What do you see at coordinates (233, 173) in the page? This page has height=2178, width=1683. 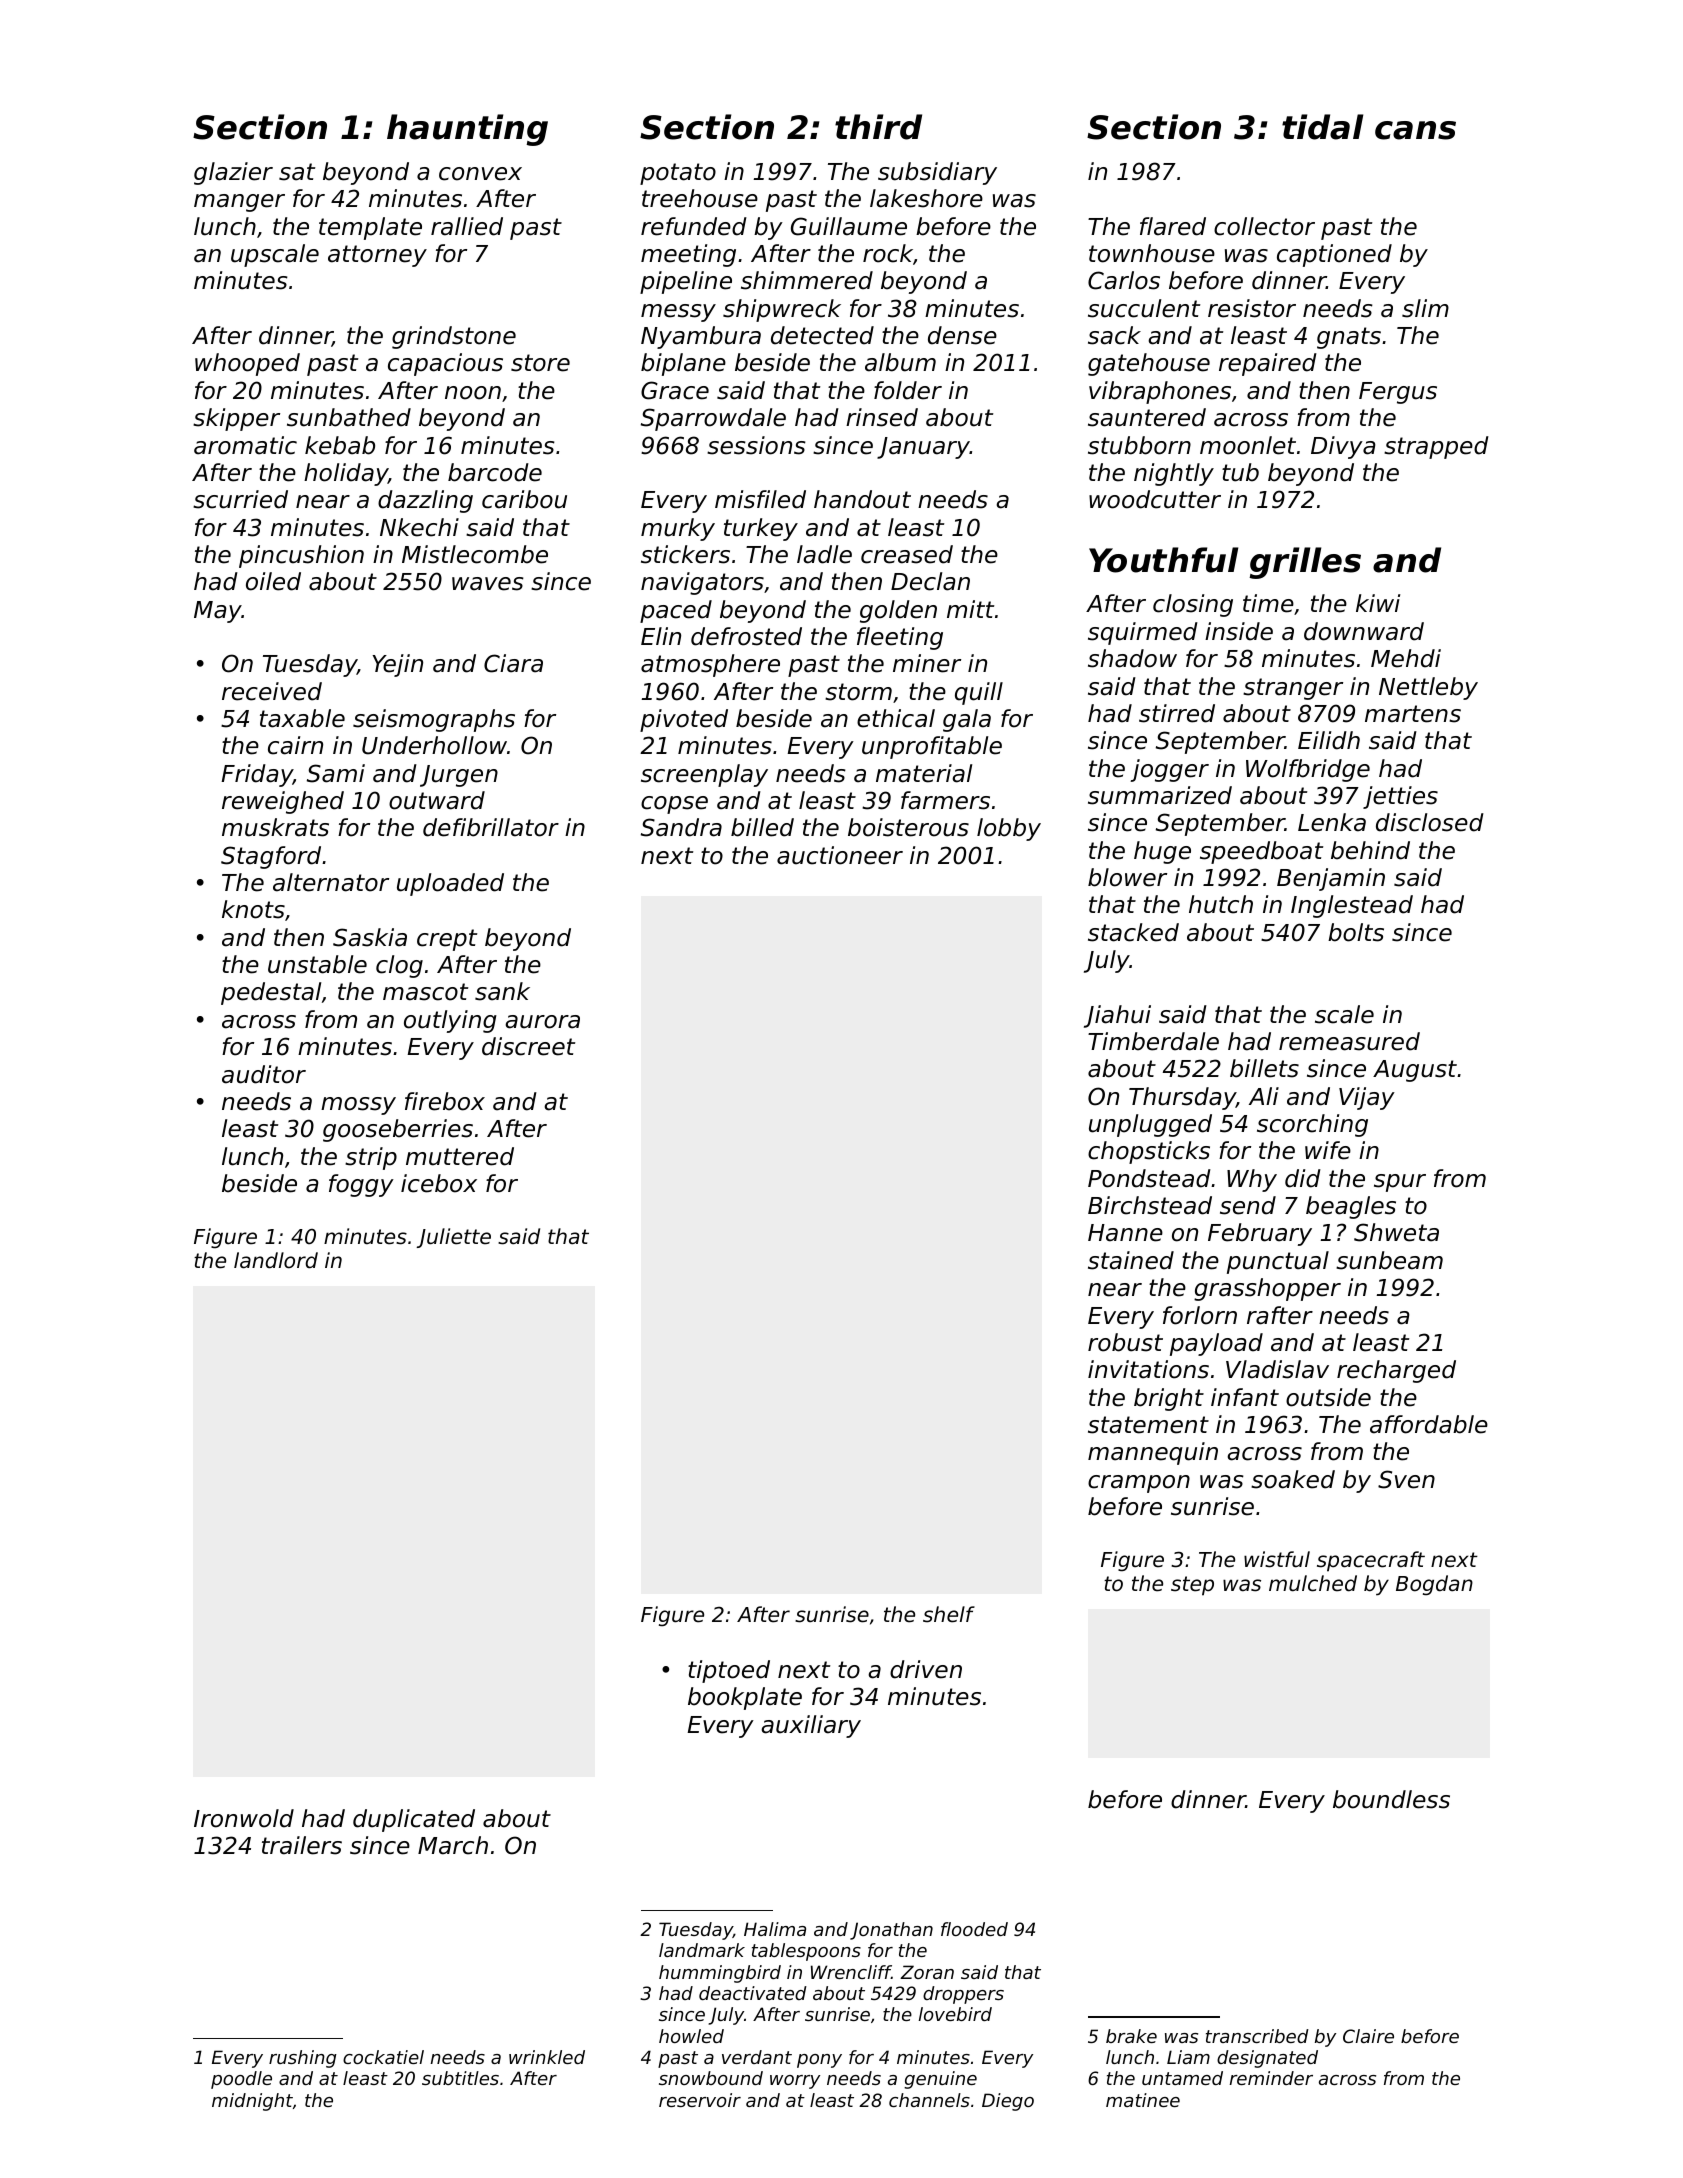 I see `glazier` at bounding box center [233, 173].
